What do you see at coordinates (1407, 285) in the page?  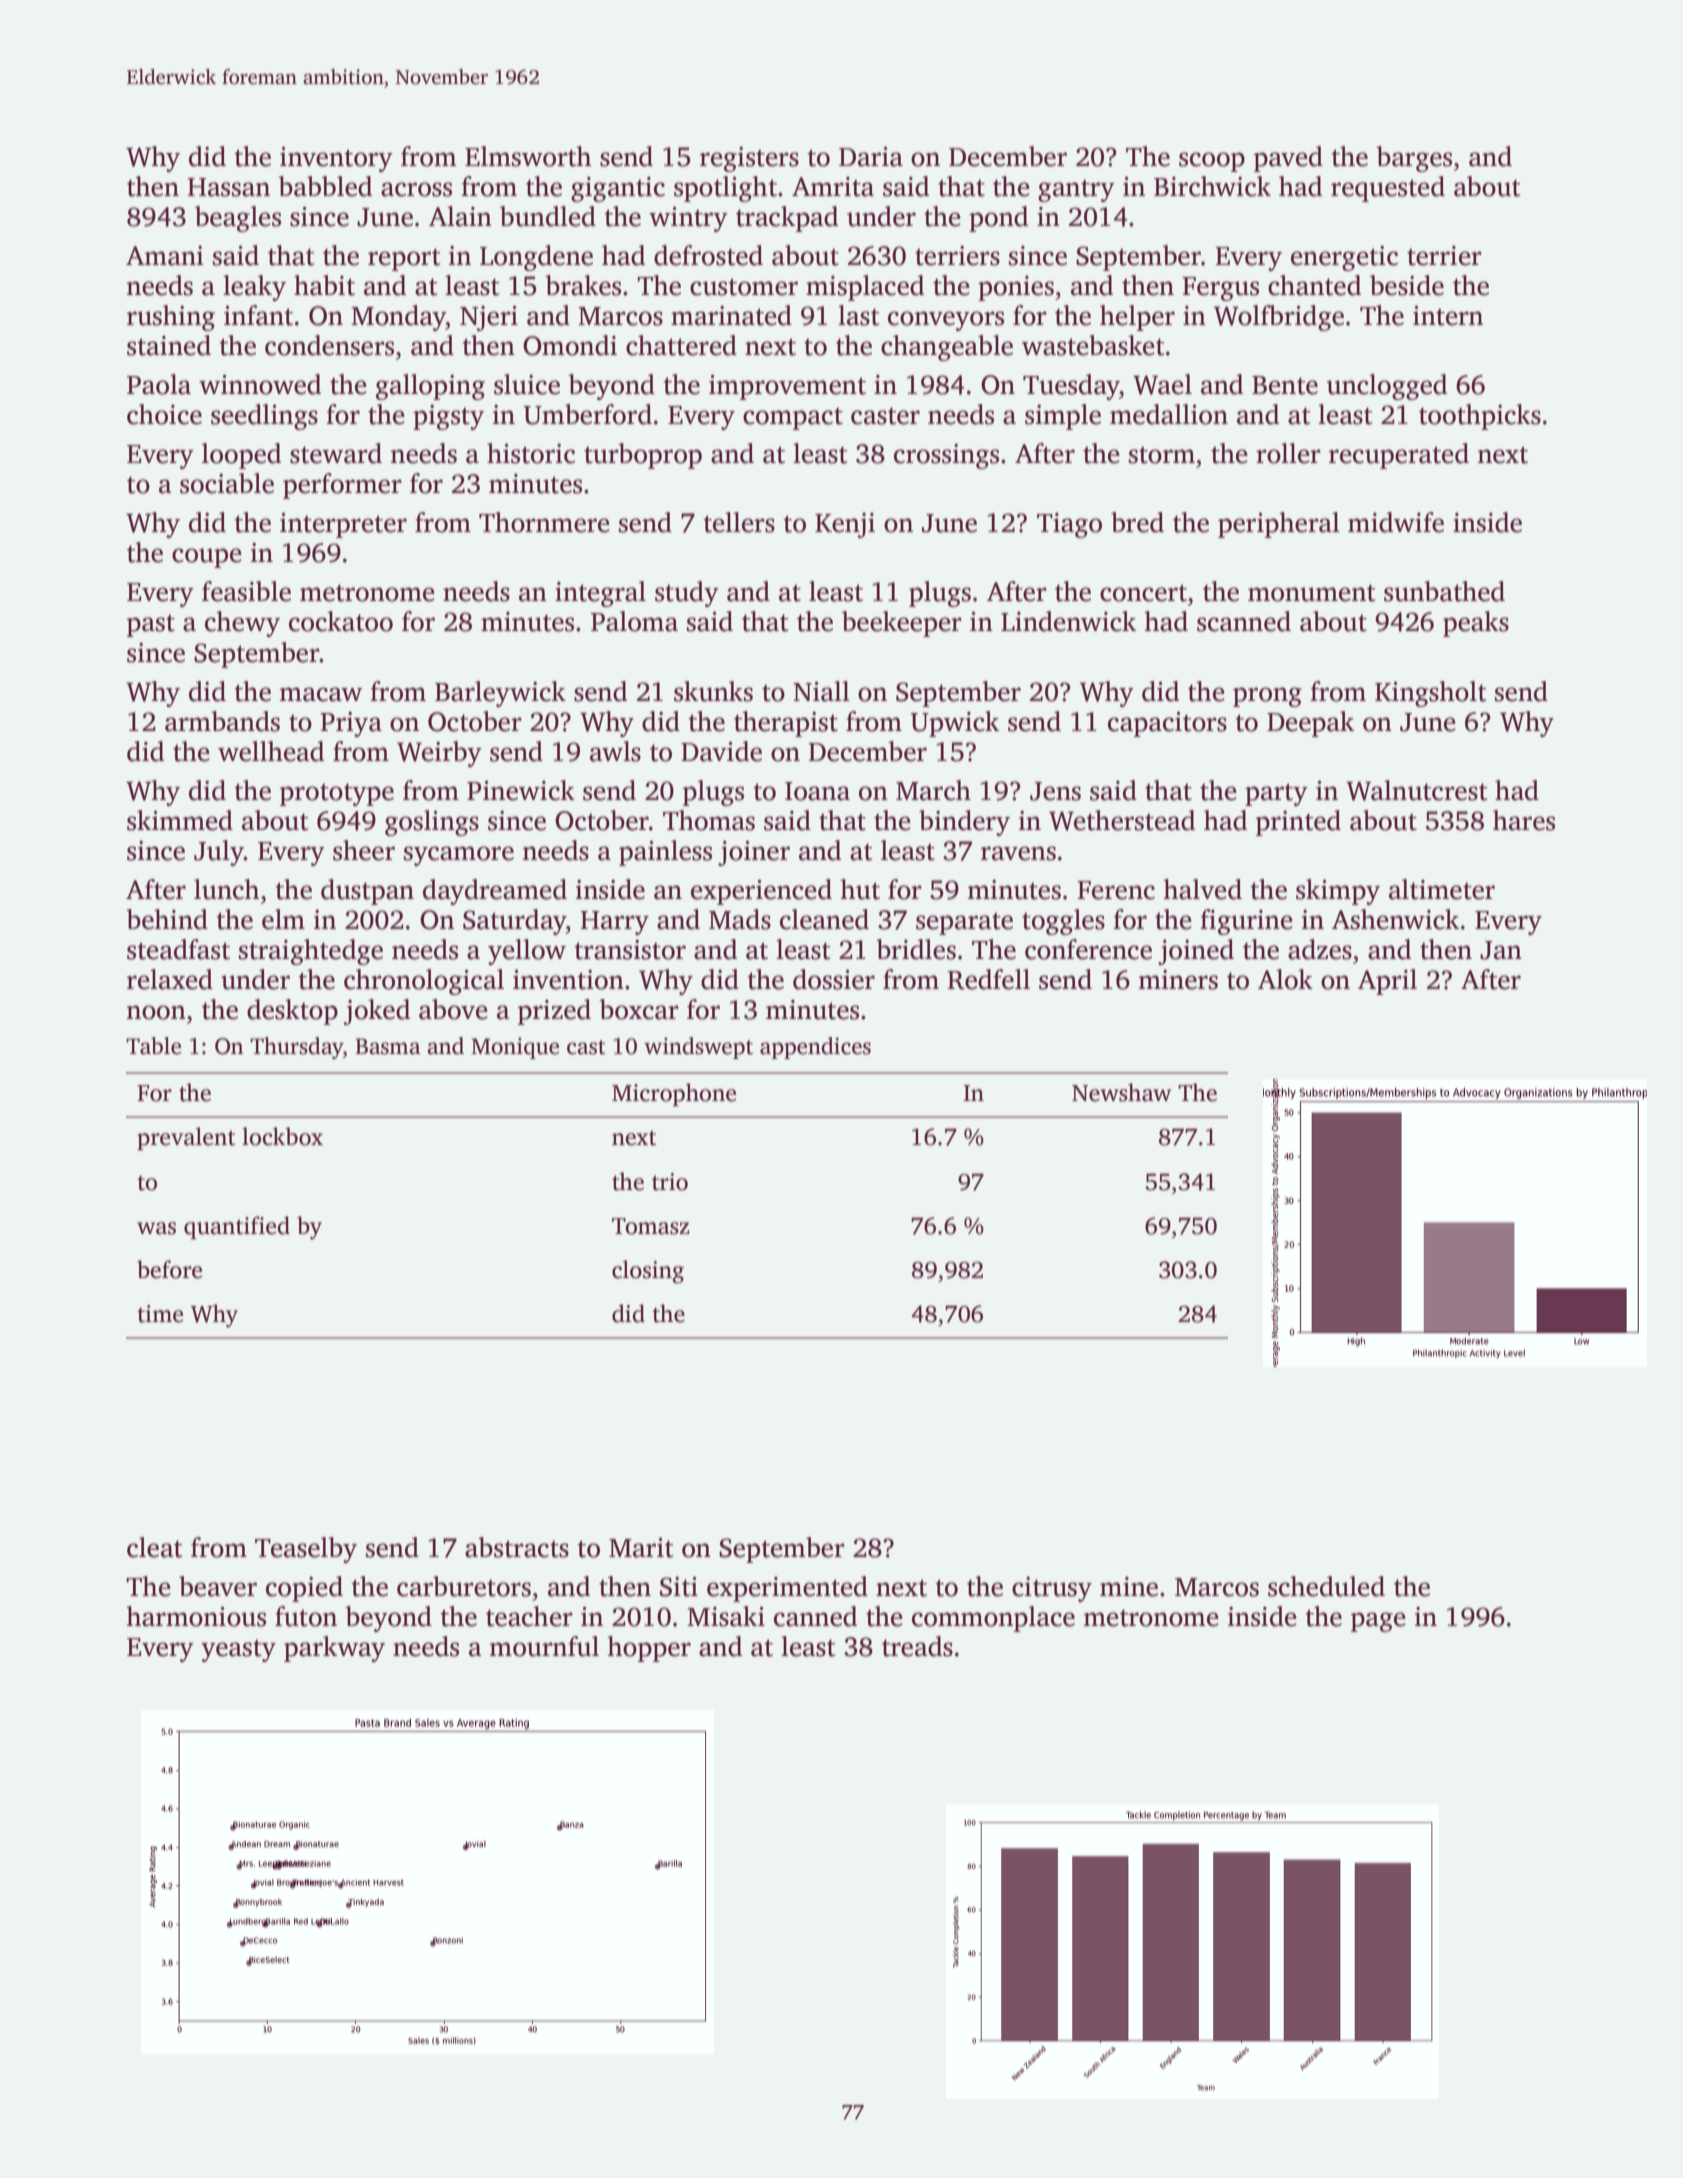 I see `beside` at bounding box center [1407, 285].
